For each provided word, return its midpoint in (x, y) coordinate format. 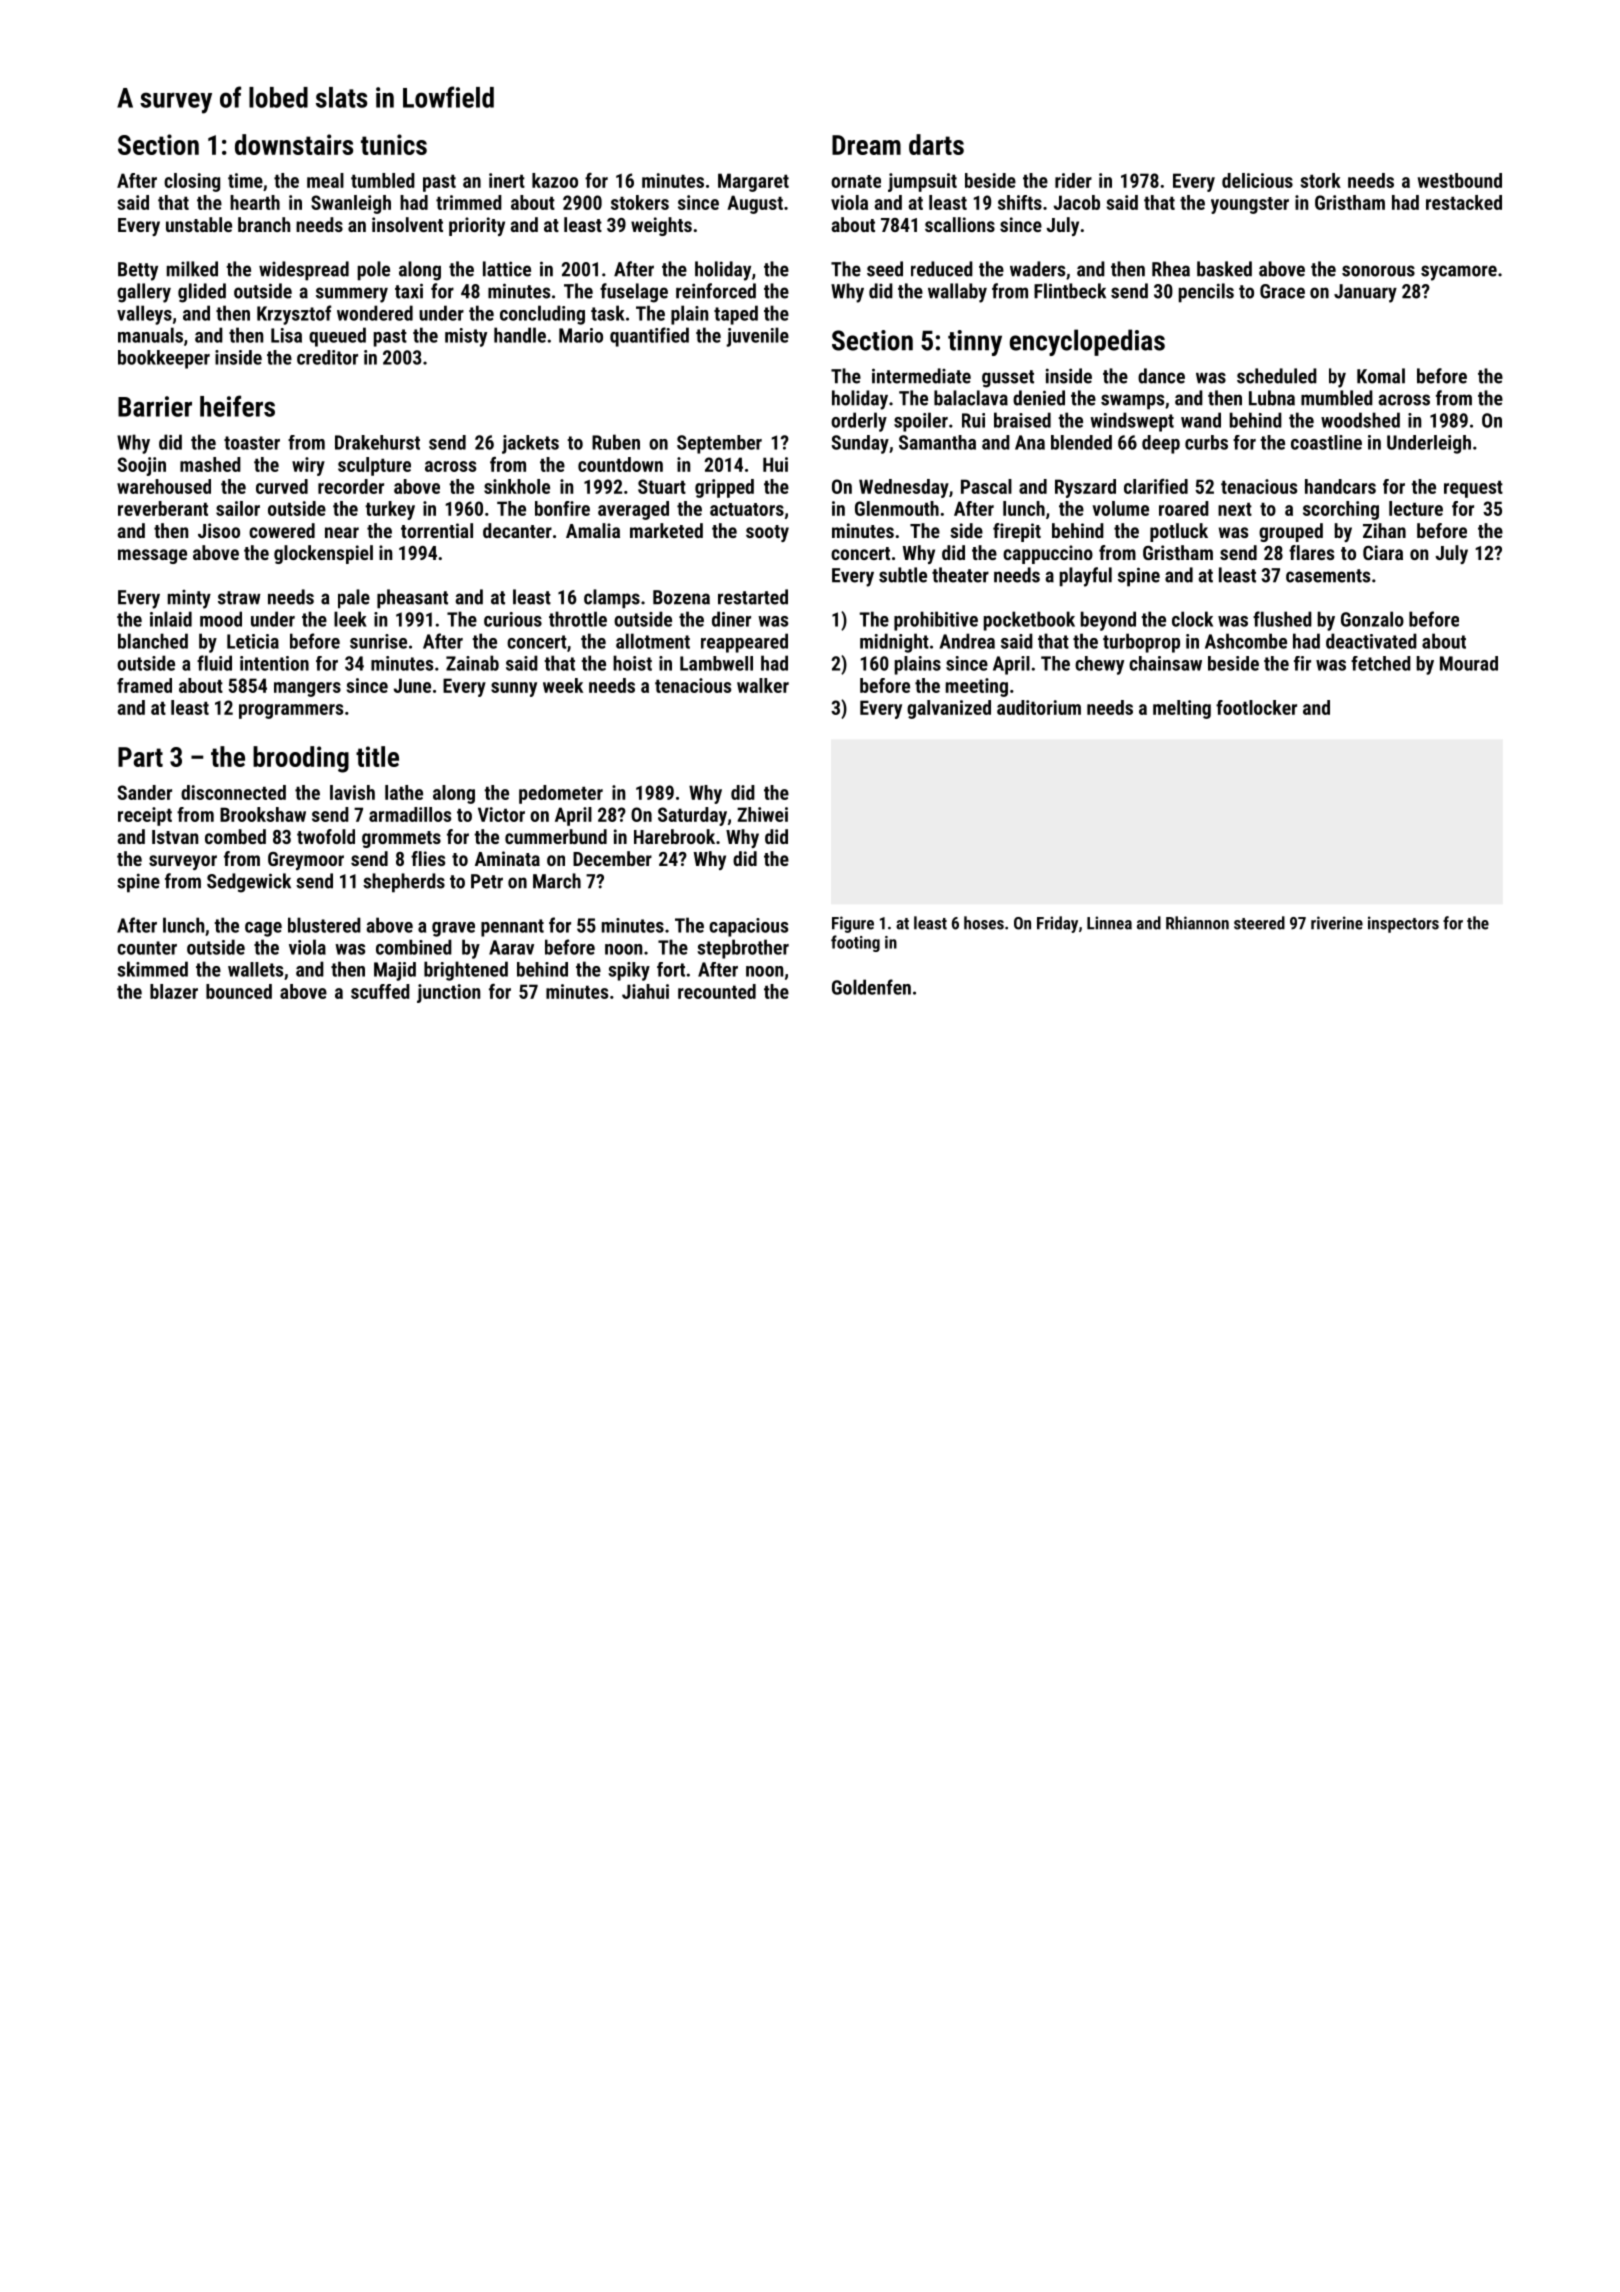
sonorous (1378, 271)
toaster (252, 443)
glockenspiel (323, 554)
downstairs (294, 144)
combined (414, 947)
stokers (640, 202)
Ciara (1383, 552)
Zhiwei (762, 814)
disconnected (233, 792)
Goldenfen (871, 987)
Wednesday (904, 488)
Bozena (681, 597)
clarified (1156, 486)
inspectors (1403, 924)
